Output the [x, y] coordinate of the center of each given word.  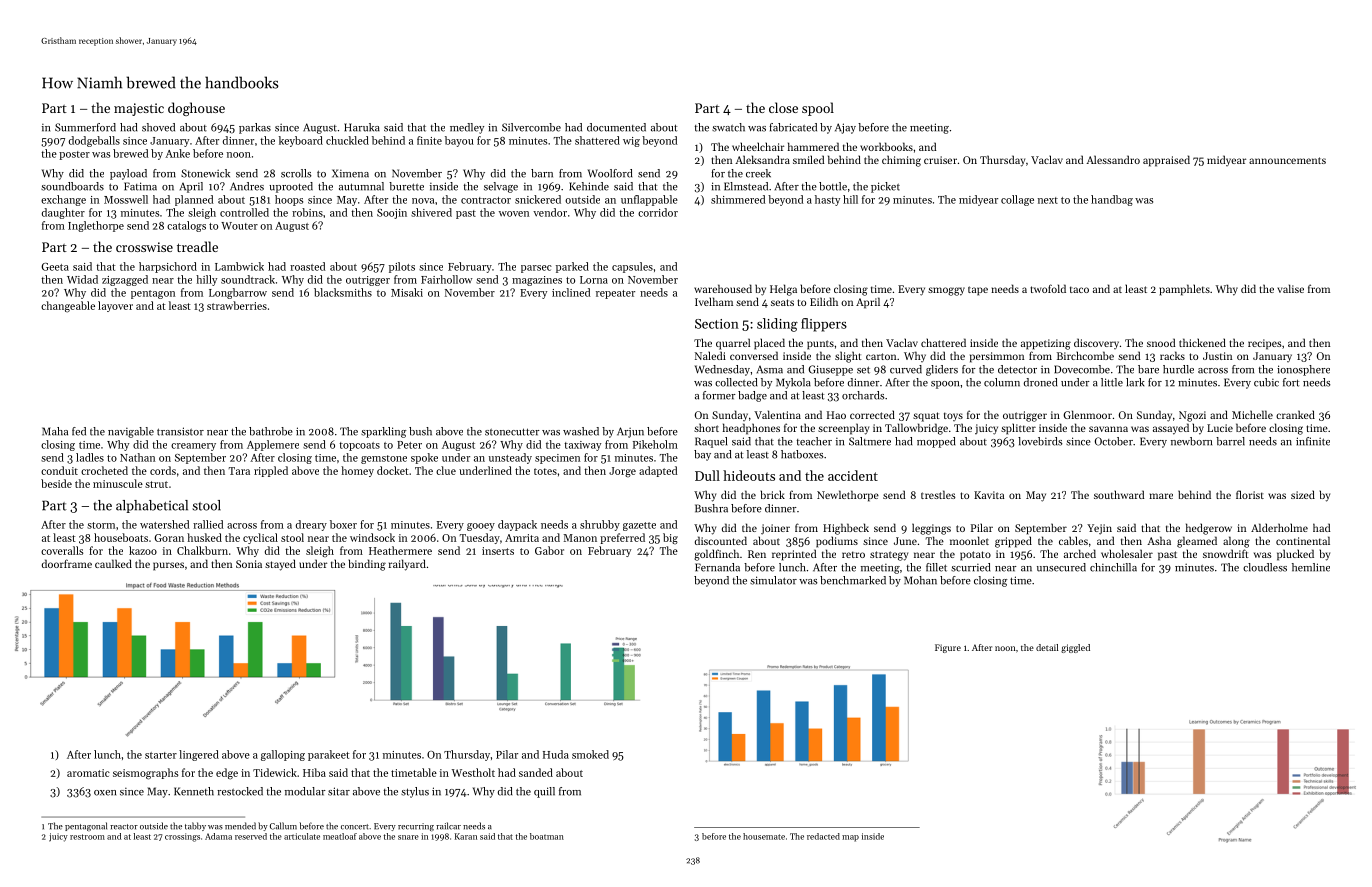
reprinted [794, 555]
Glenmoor [1087, 414]
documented [616, 127]
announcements [1287, 160]
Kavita [989, 495]
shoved [158, 127]
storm [101, 525]
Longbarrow [238, 293]
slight [848, 357]
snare [408, 837]
